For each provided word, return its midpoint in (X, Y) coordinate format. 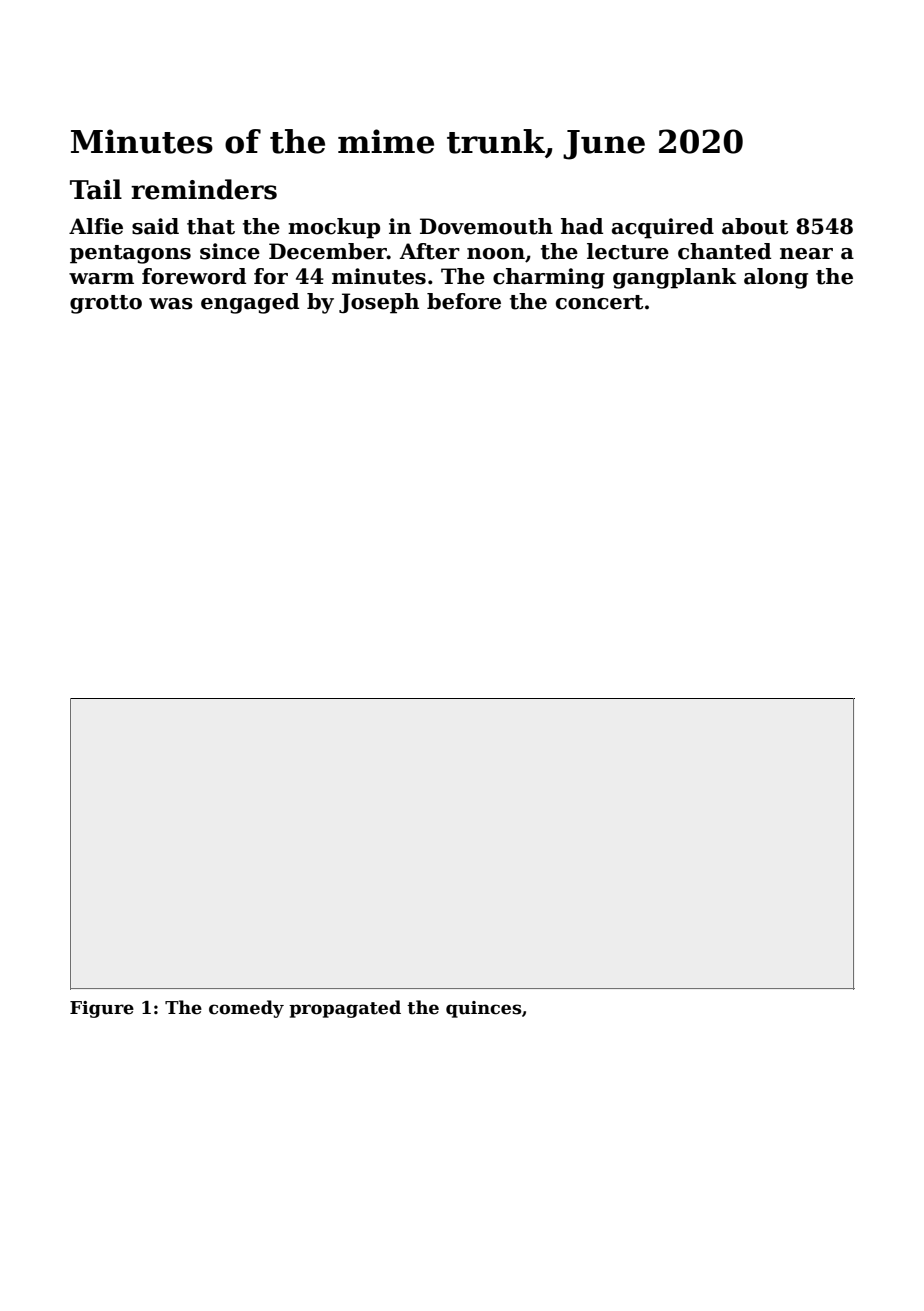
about (755, 226)
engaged (250, 303)
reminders (204, 189)
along (776, 278)
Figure (102, 1009)
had (582, 226)
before (464, 301)
